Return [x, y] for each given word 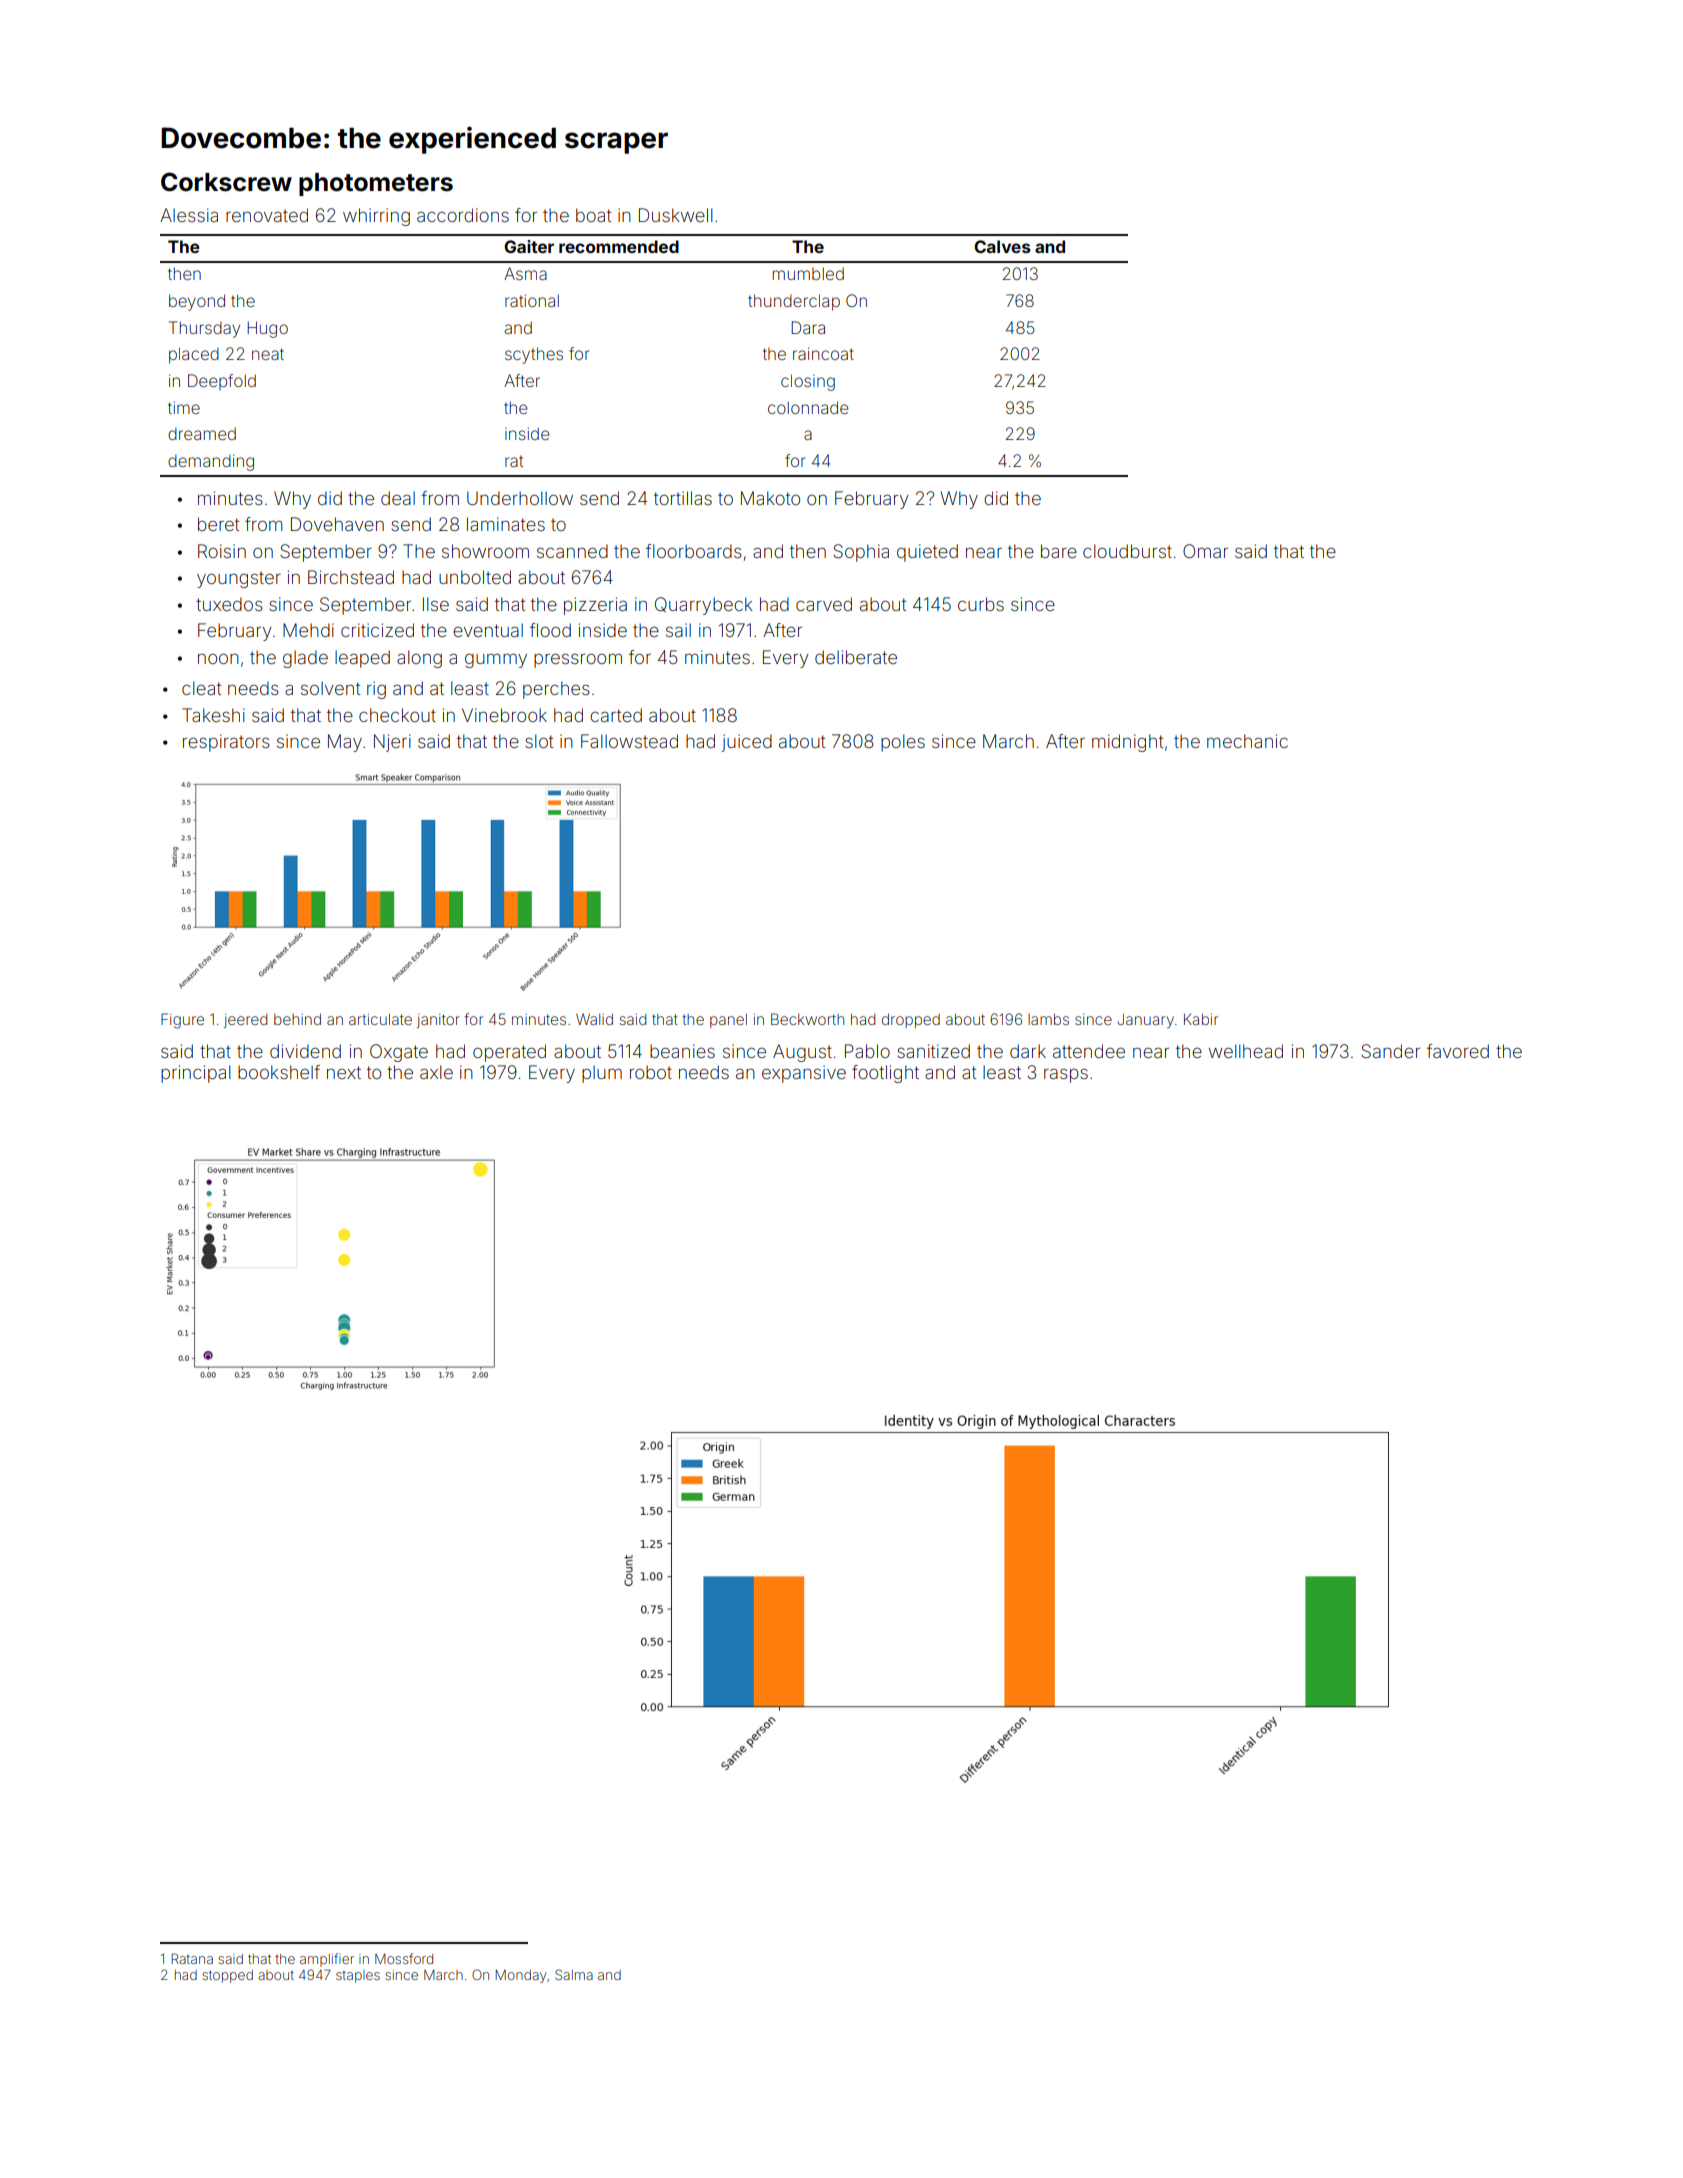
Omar [1205, 551]
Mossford [404, 1958]
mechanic [1247, 741]
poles [903, 743]
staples [358, 1976]
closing [808, 382]
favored [1458, 1051]
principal [196, 1074]
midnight [1127, 743]
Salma [574, 1974]
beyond [197, 302]
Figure [182, 1021]
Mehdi [308, 630]
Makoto [770, 498]
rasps [1066, 1076]
